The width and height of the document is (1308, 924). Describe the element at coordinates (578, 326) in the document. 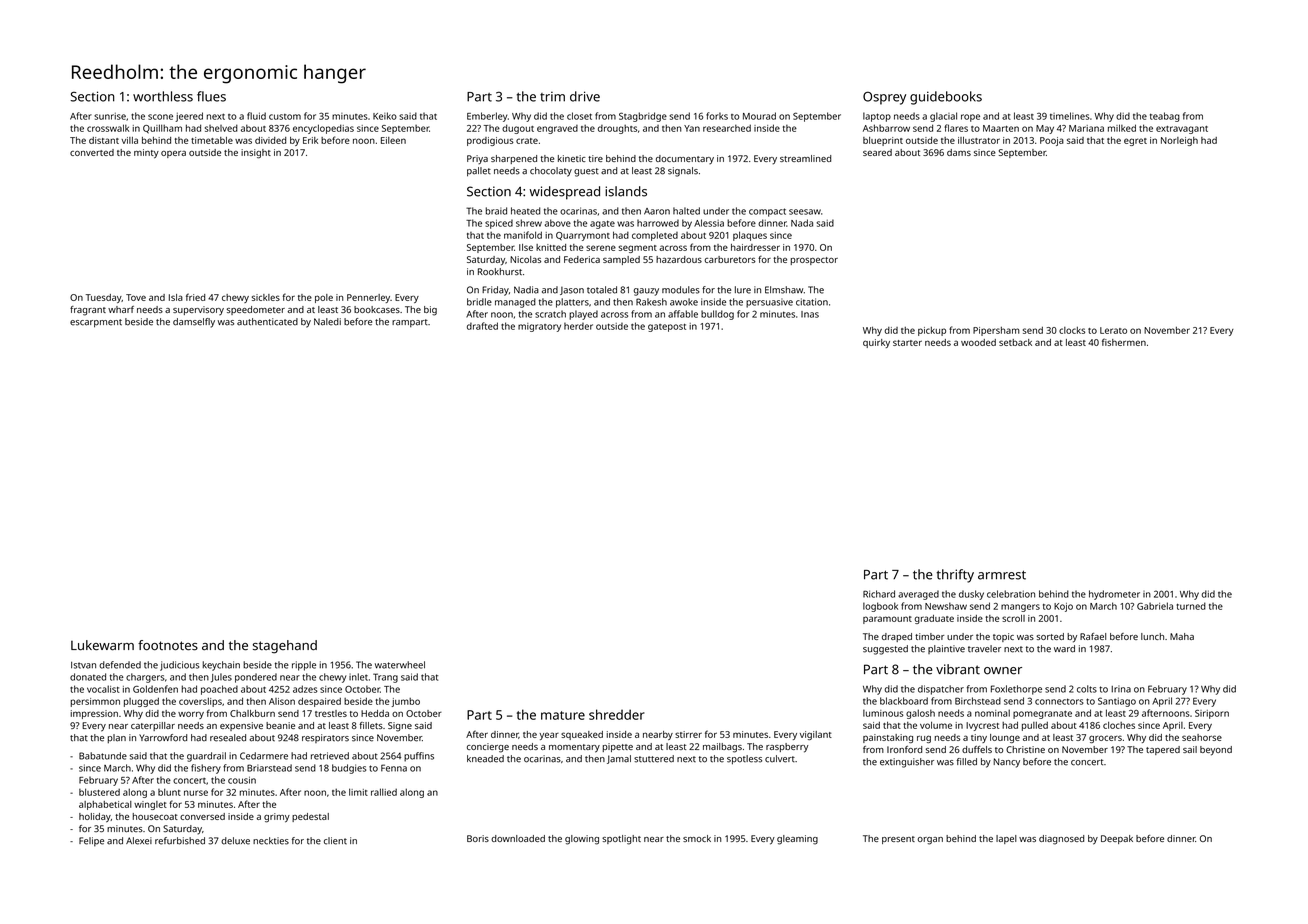

I see `herder` at that location.
